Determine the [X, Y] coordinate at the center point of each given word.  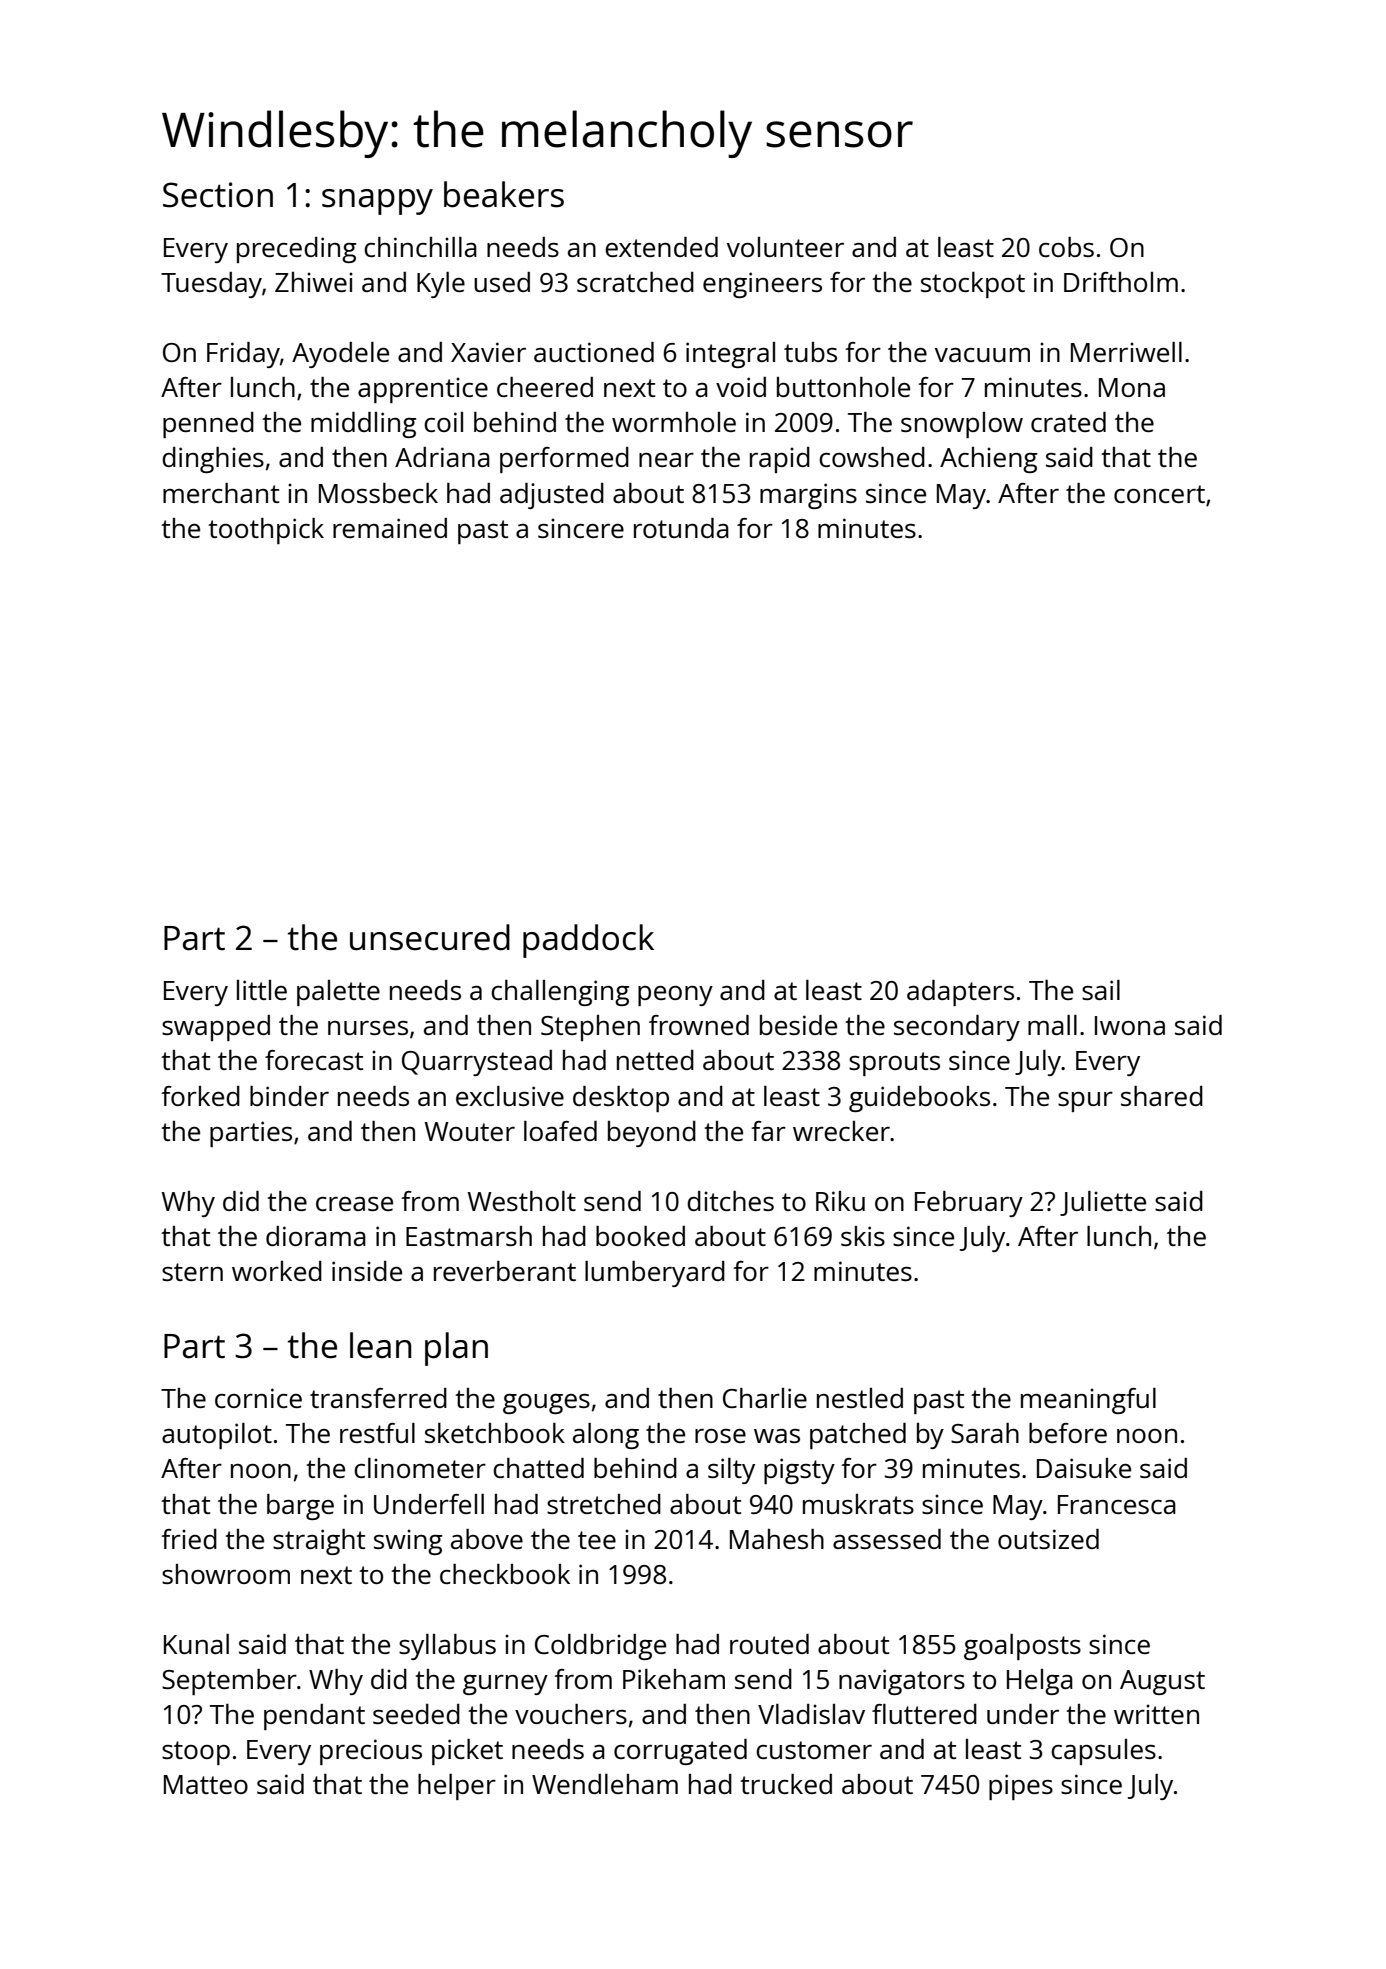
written [1156, 1714]
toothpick [266, 531]
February [969, 1204]
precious [371, 1752]
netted [655, 1060]
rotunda [681, 528]
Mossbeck [378, 493]
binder [289, 1096]
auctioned [594, 352]
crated [1068, 422]
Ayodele [340, 355]
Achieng [988, 460]
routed [769, 1644]
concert [1159, 494]
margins [808, 496]
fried [189, 1539]
